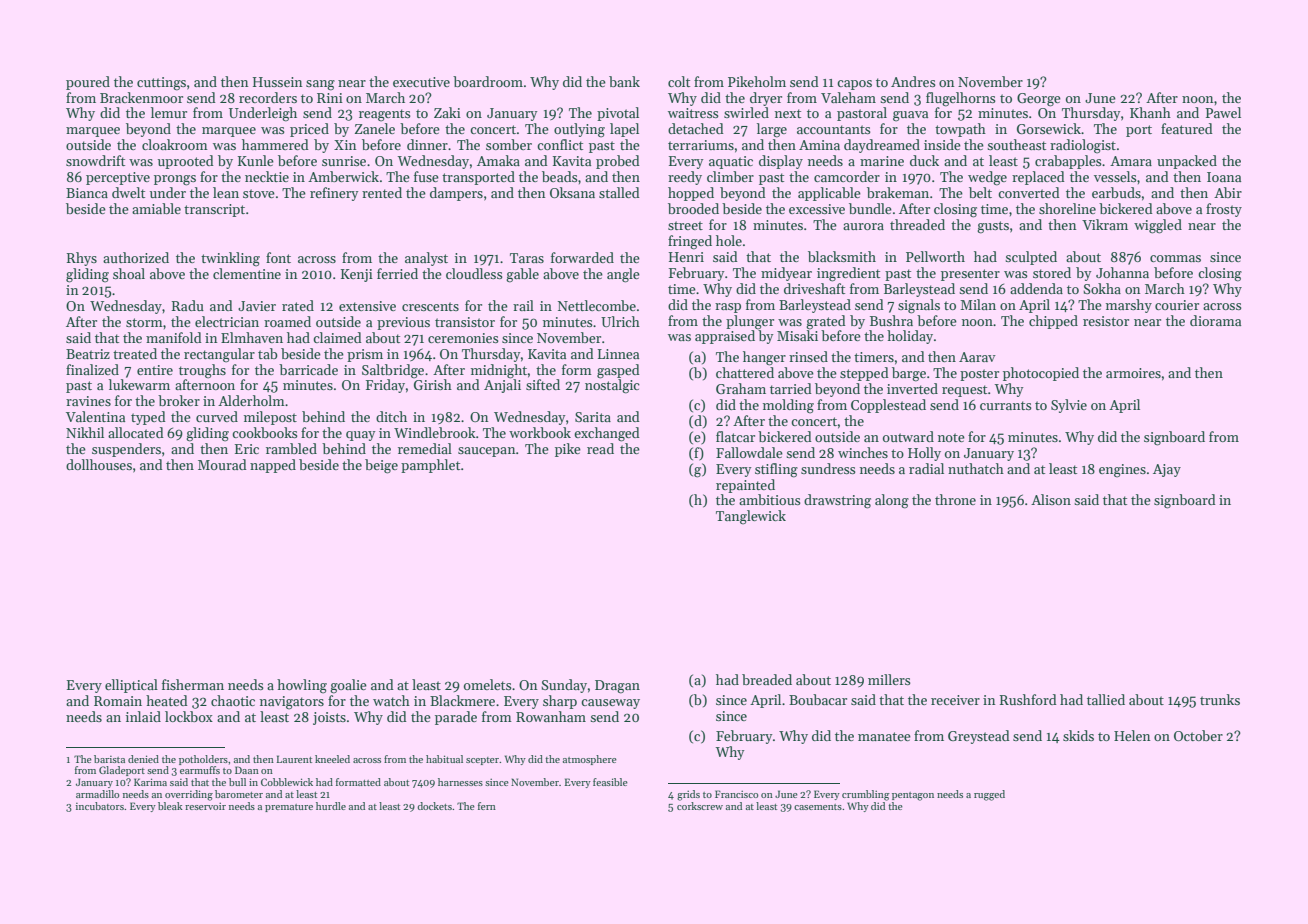  What do you see at coordinates (1224, 177) in the screenshot?
I see `Ioana` at bounding box center [1224, 177].
